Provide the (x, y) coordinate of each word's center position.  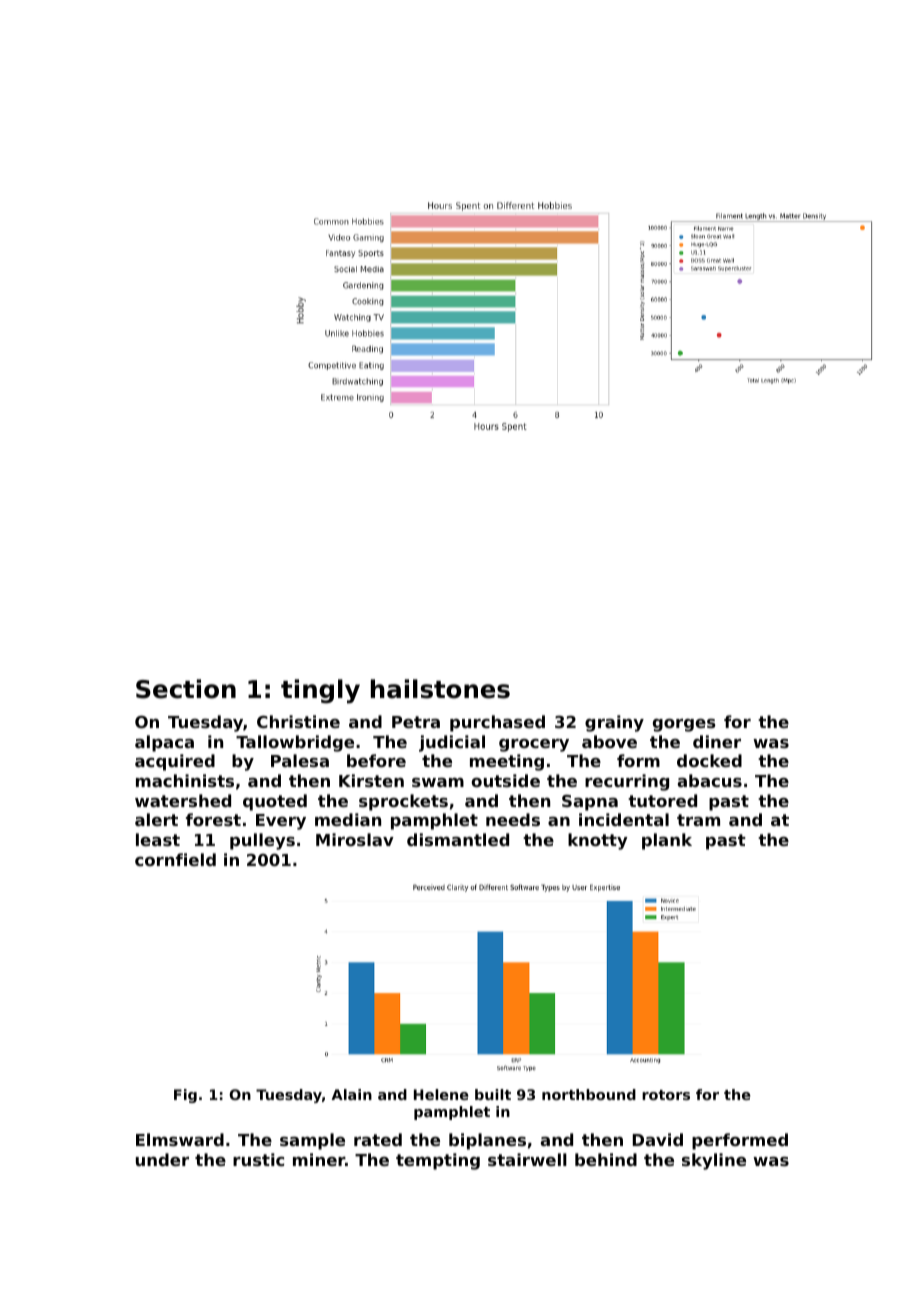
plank (667, 841)
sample (312, 1141)
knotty (598, 841)
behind (606, 1159)
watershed (183, 800)
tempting (438, 1161)
